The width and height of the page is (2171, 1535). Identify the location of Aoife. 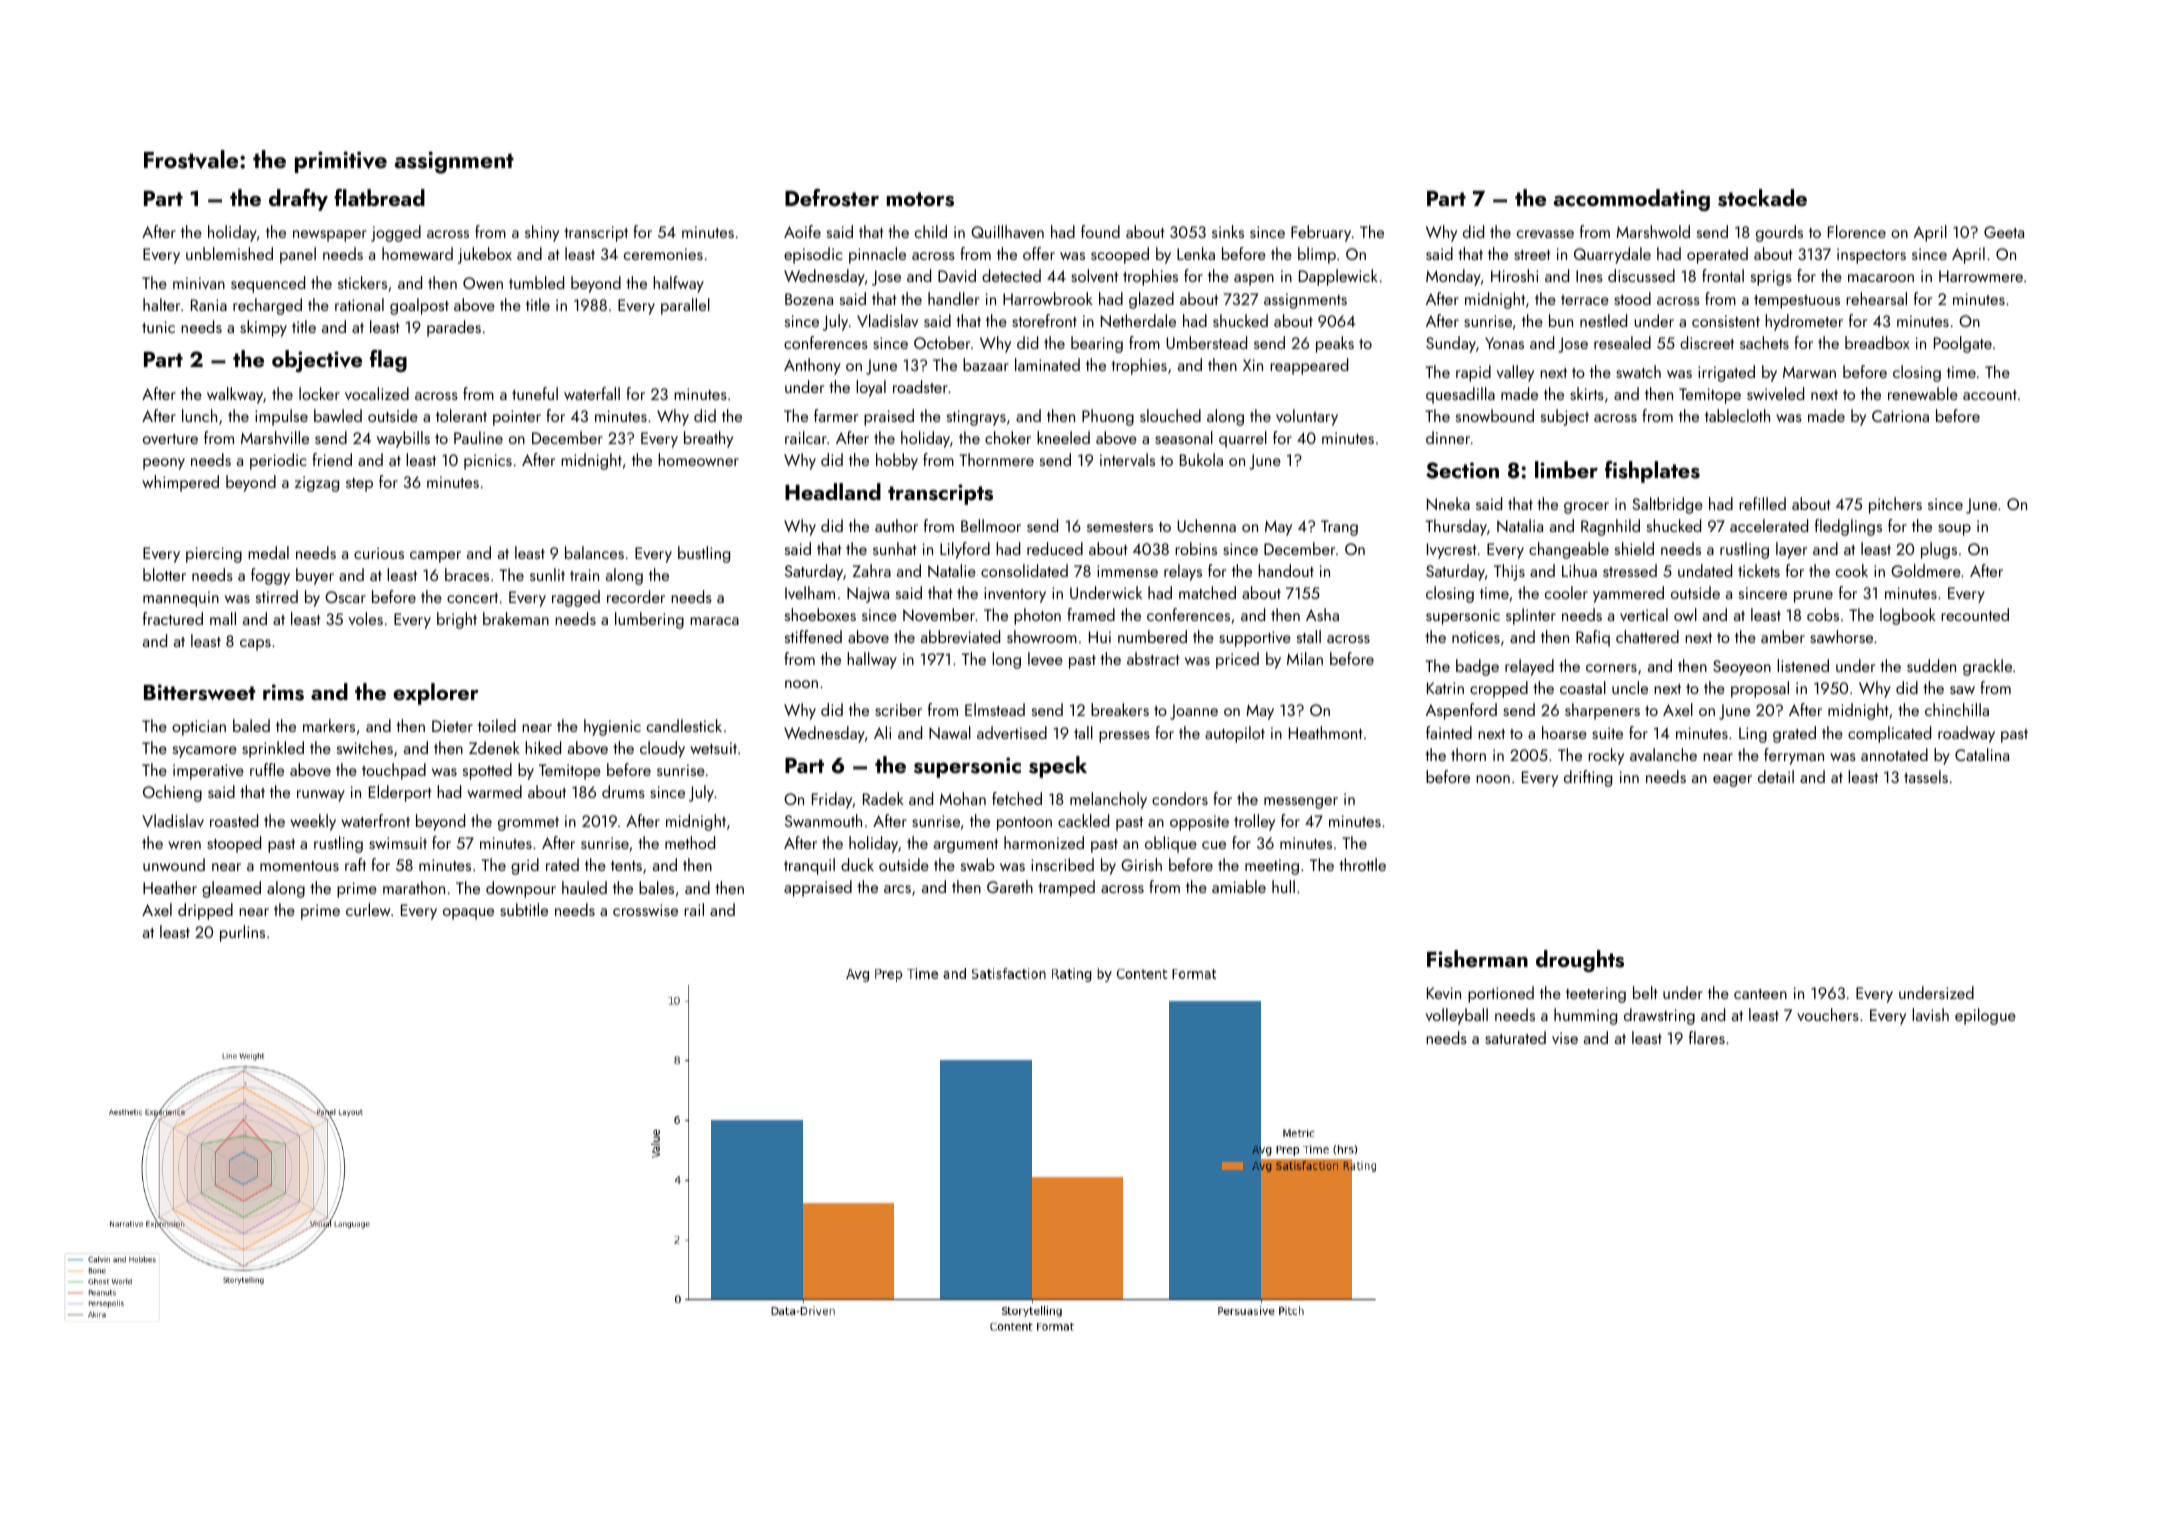
(802, 231).
